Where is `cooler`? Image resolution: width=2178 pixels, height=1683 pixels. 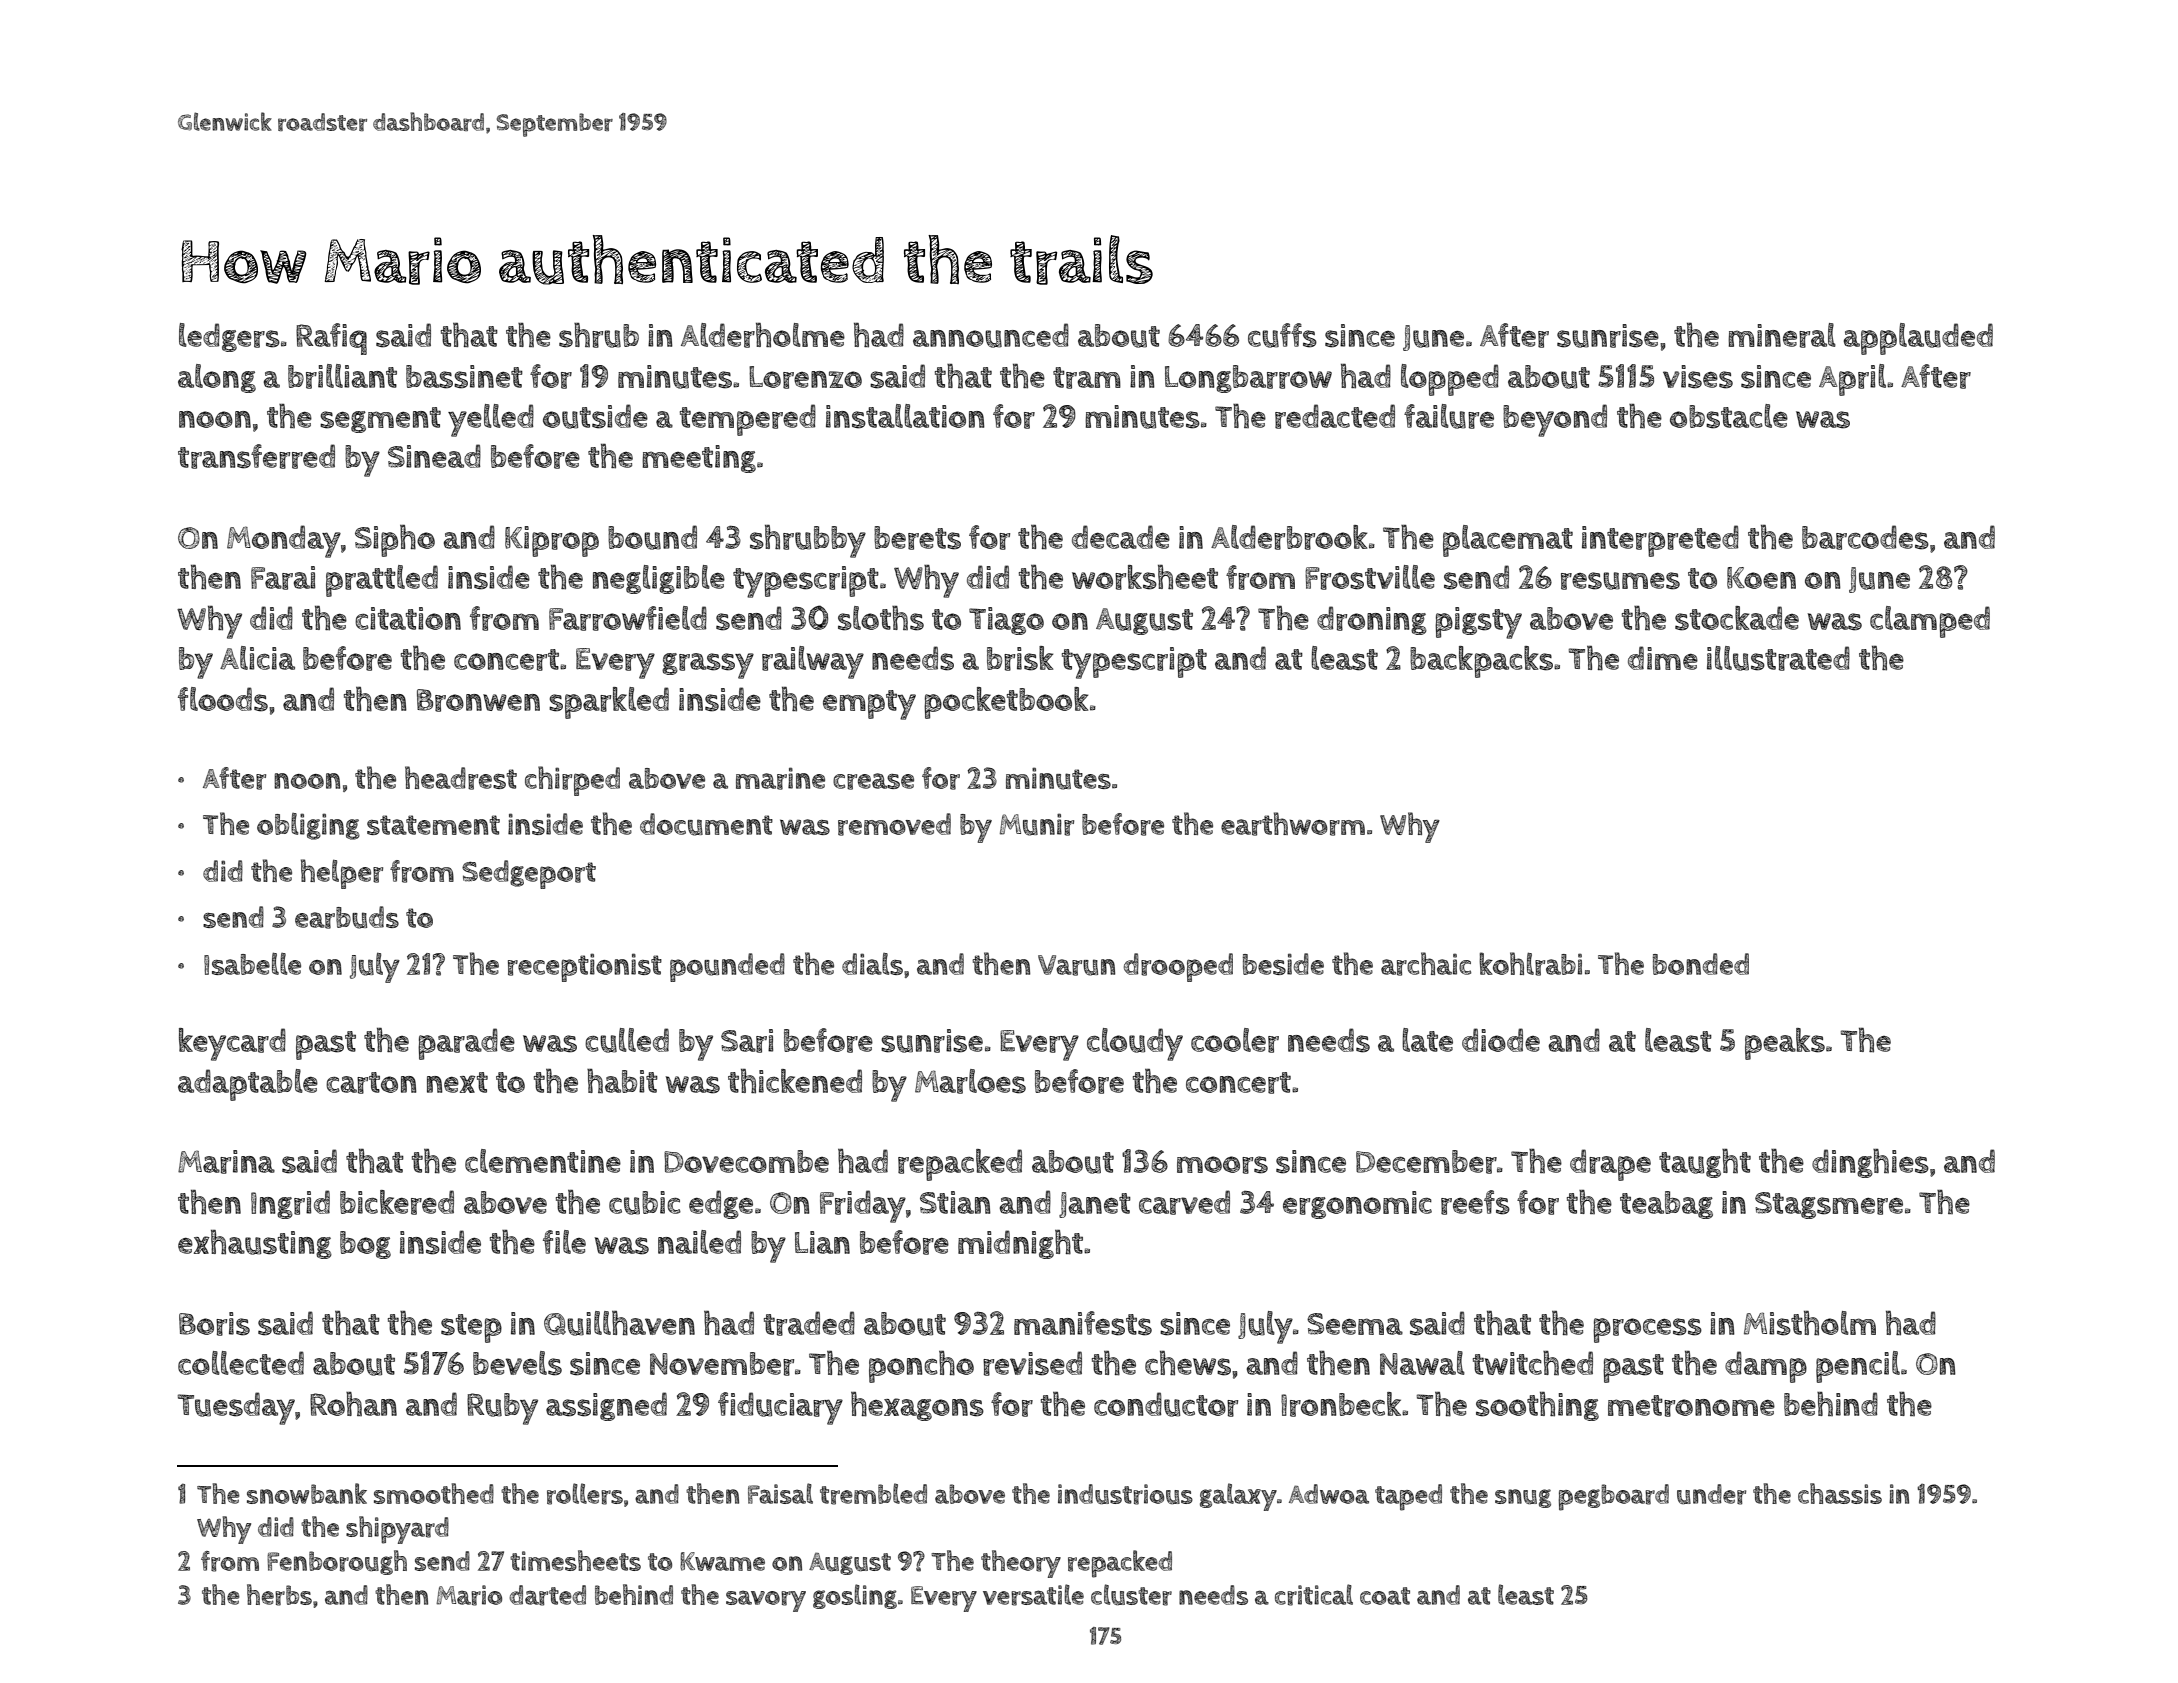
cooler is located at coordinates (1235, 1040).
